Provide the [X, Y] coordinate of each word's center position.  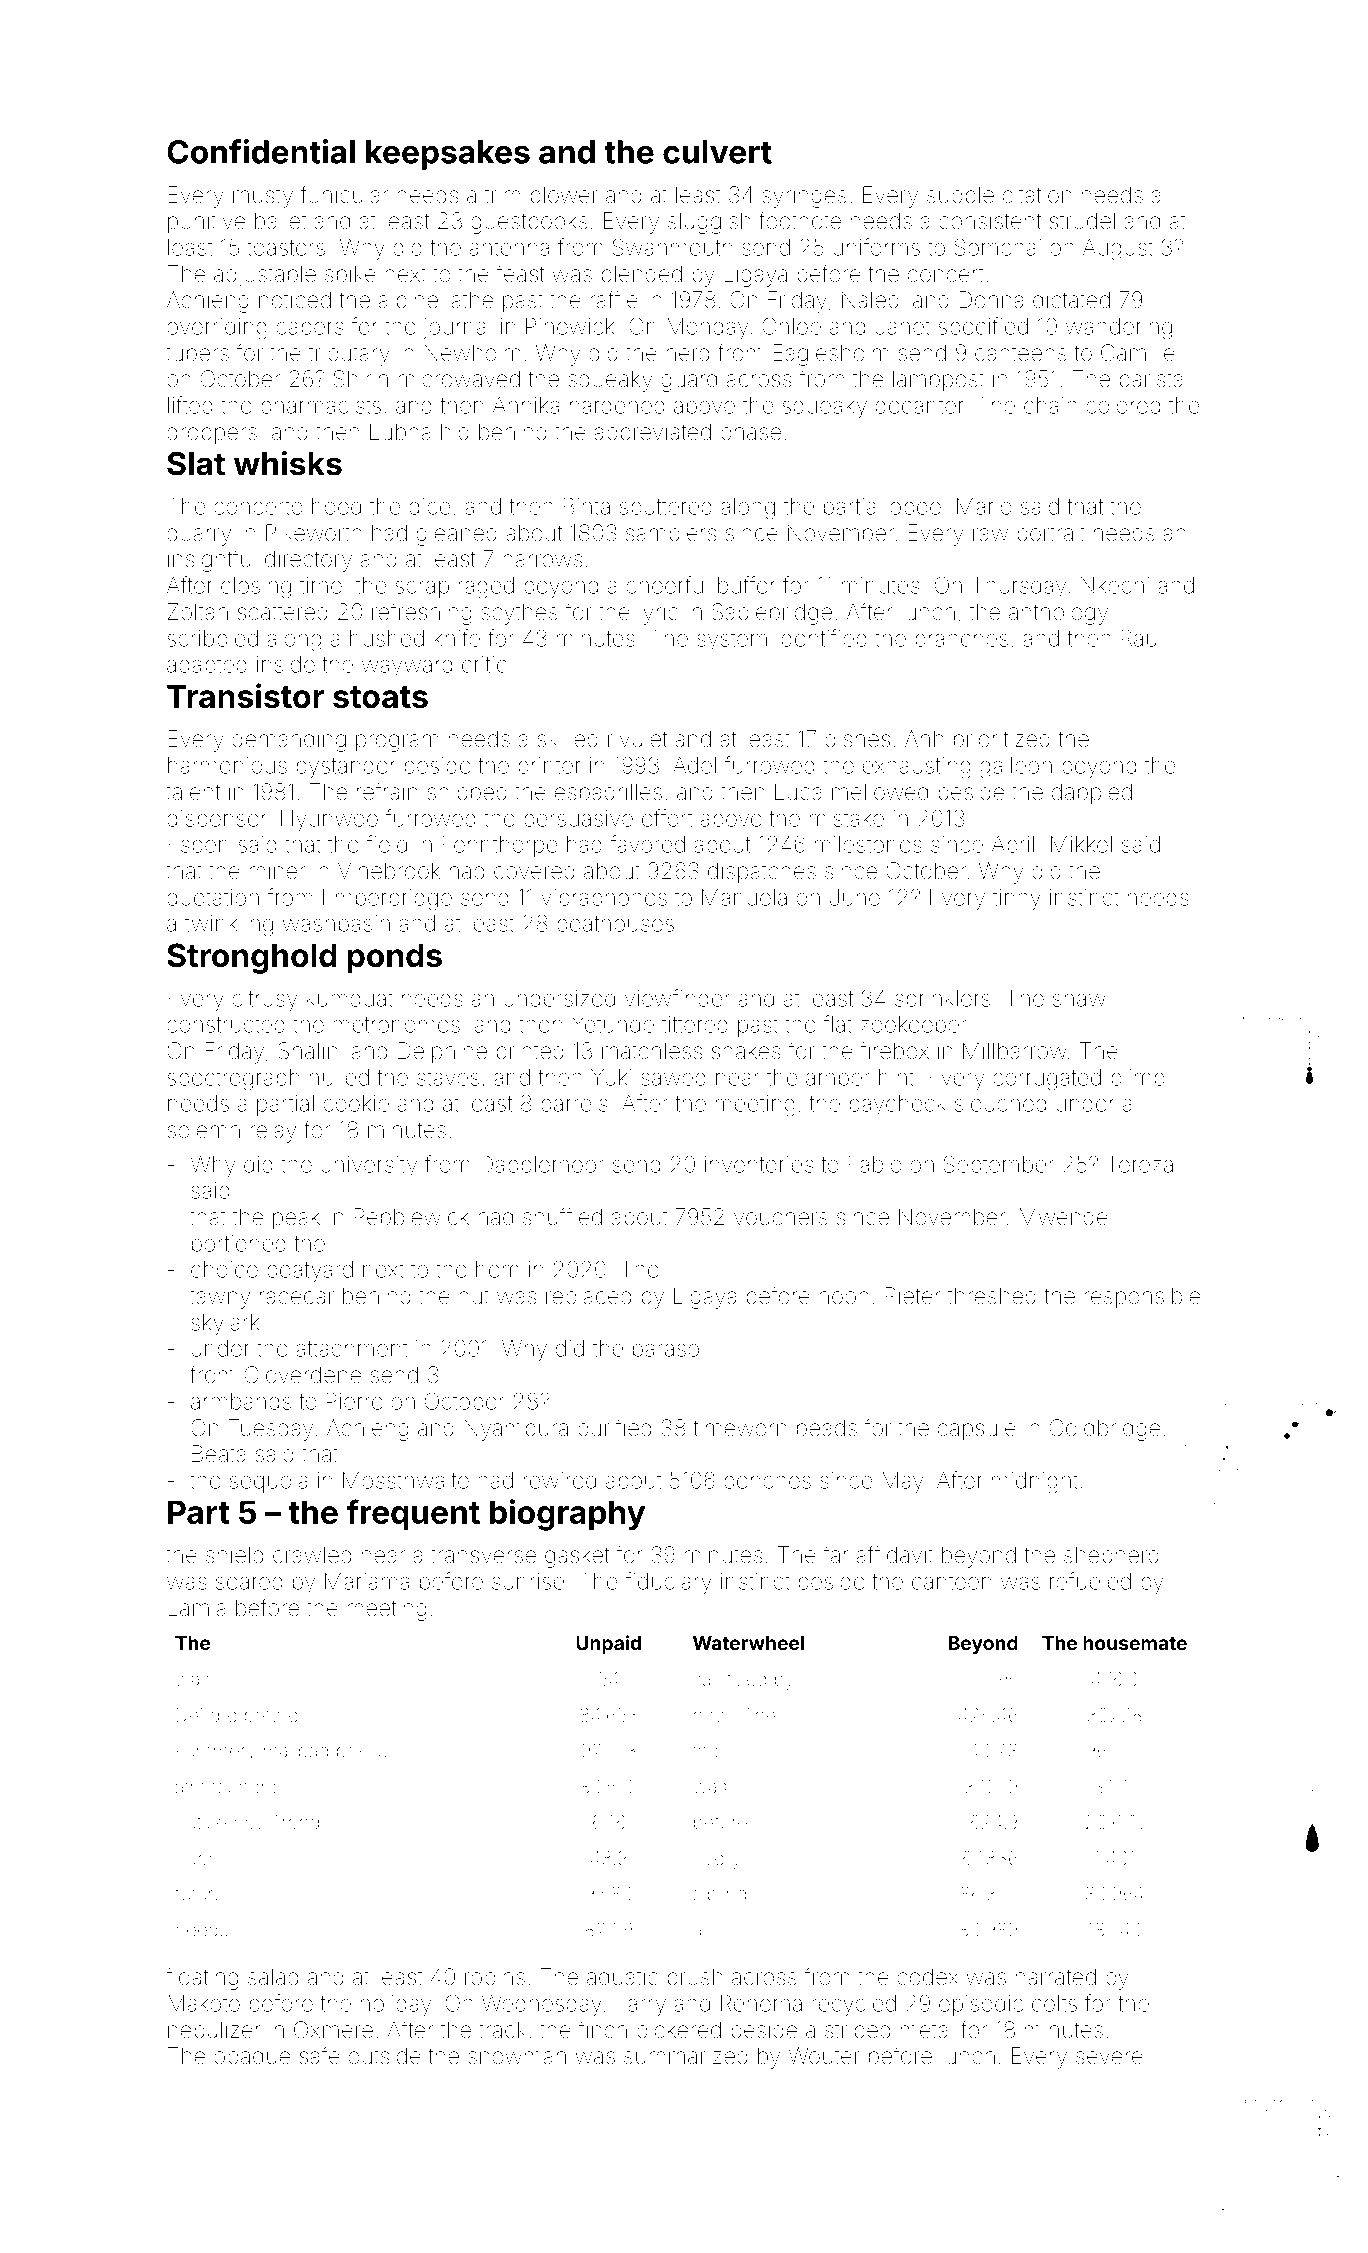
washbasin [336, 923]
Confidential [261, 151]
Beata [219, 1454]
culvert [717, 152]
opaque [252, 2060]
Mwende [1064, 1217]
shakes [746, 1051]
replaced [588, 1298]
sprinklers [942, 1000]
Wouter [824, 2056]
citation [1037, 195]
